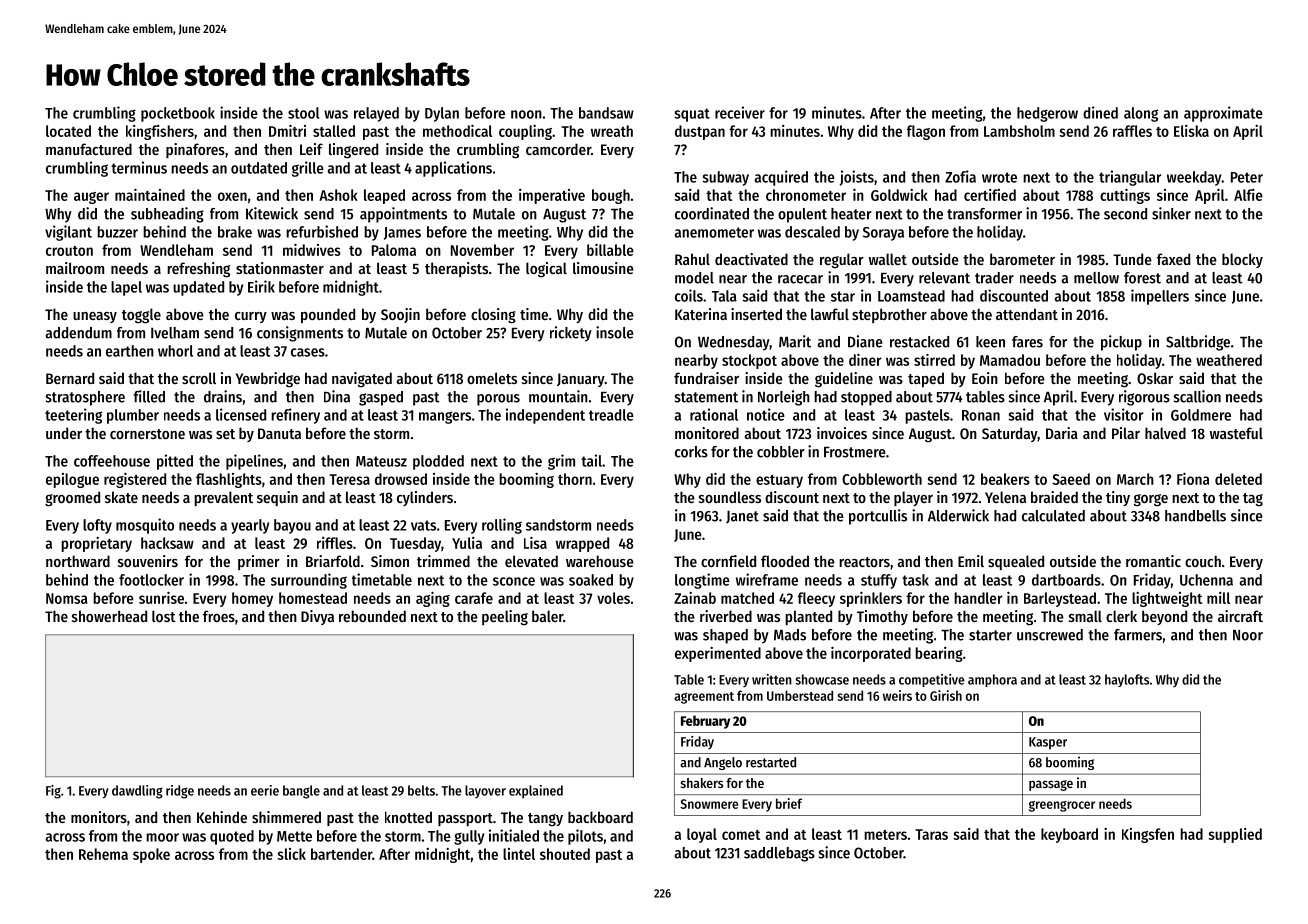 This page has height=924, width=1308. Describe the element at coordinates (137, 792) in the page. I see `dawdling` at that location.
